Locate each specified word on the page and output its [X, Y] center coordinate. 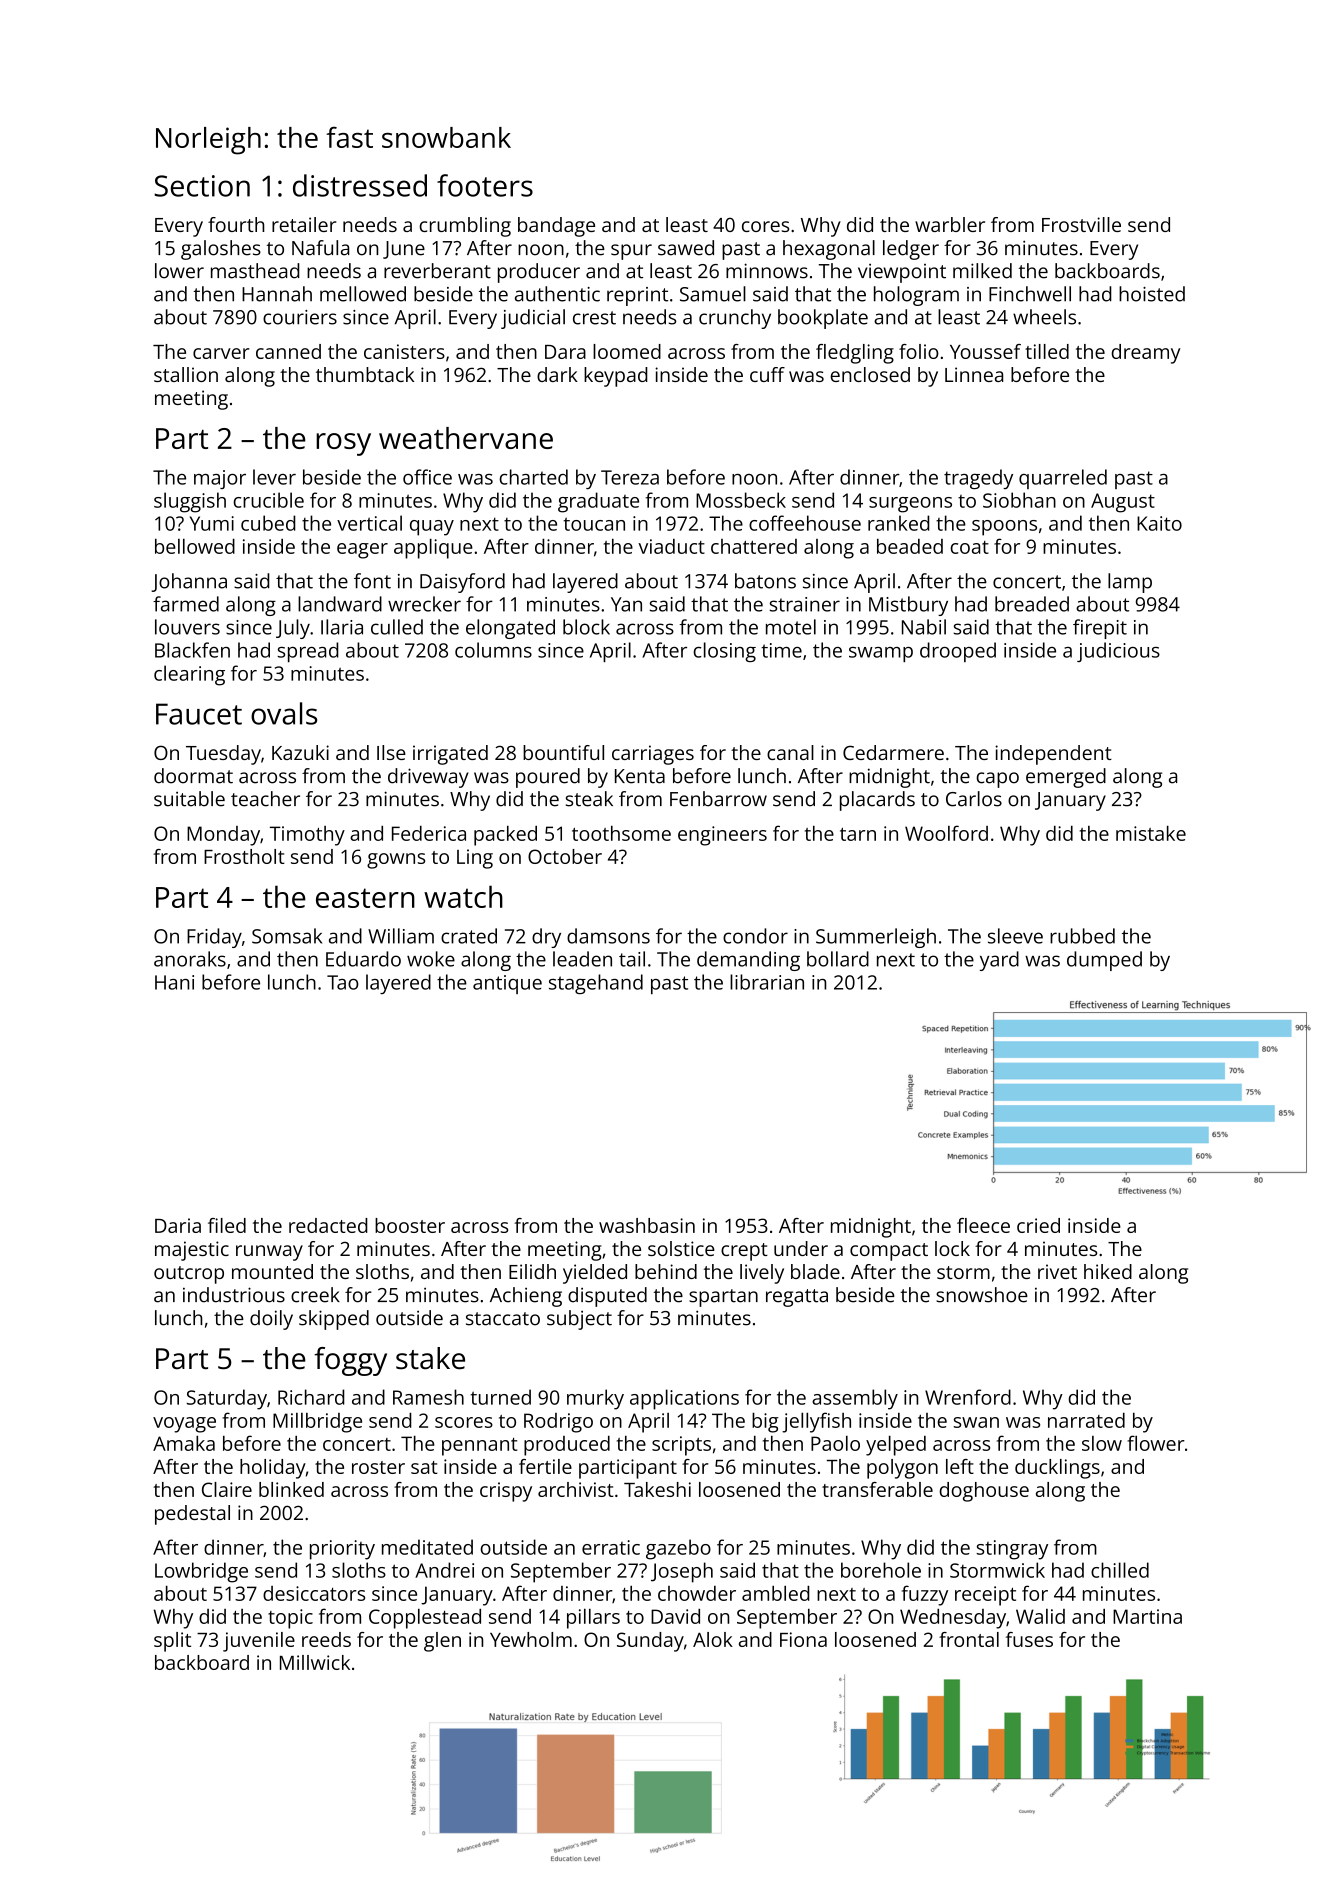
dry [546, 938]
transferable [877, 1489]
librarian [767, 982]
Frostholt [244, 856]
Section [202, 186]
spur [631, 252]
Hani [174, 982]
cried [1038, 1225]
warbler [950, 224]
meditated [427, 1547]
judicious [1118, 652]
